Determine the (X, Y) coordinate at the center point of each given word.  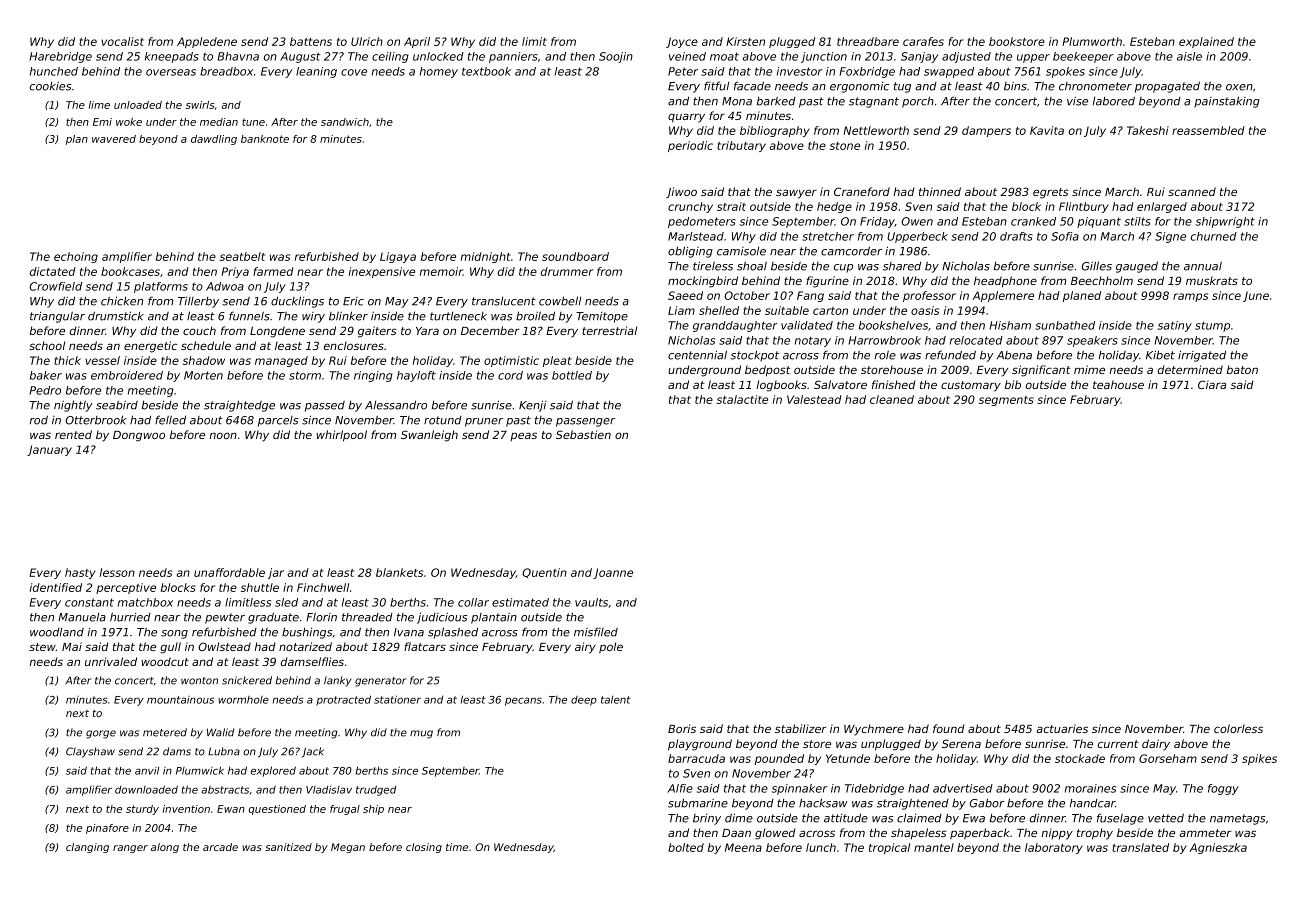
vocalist (122, 41)
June (1256, 296)
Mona (737, 101)
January (49, 450)
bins (1015, 86)
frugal (345, 810)
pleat (557, 361)
